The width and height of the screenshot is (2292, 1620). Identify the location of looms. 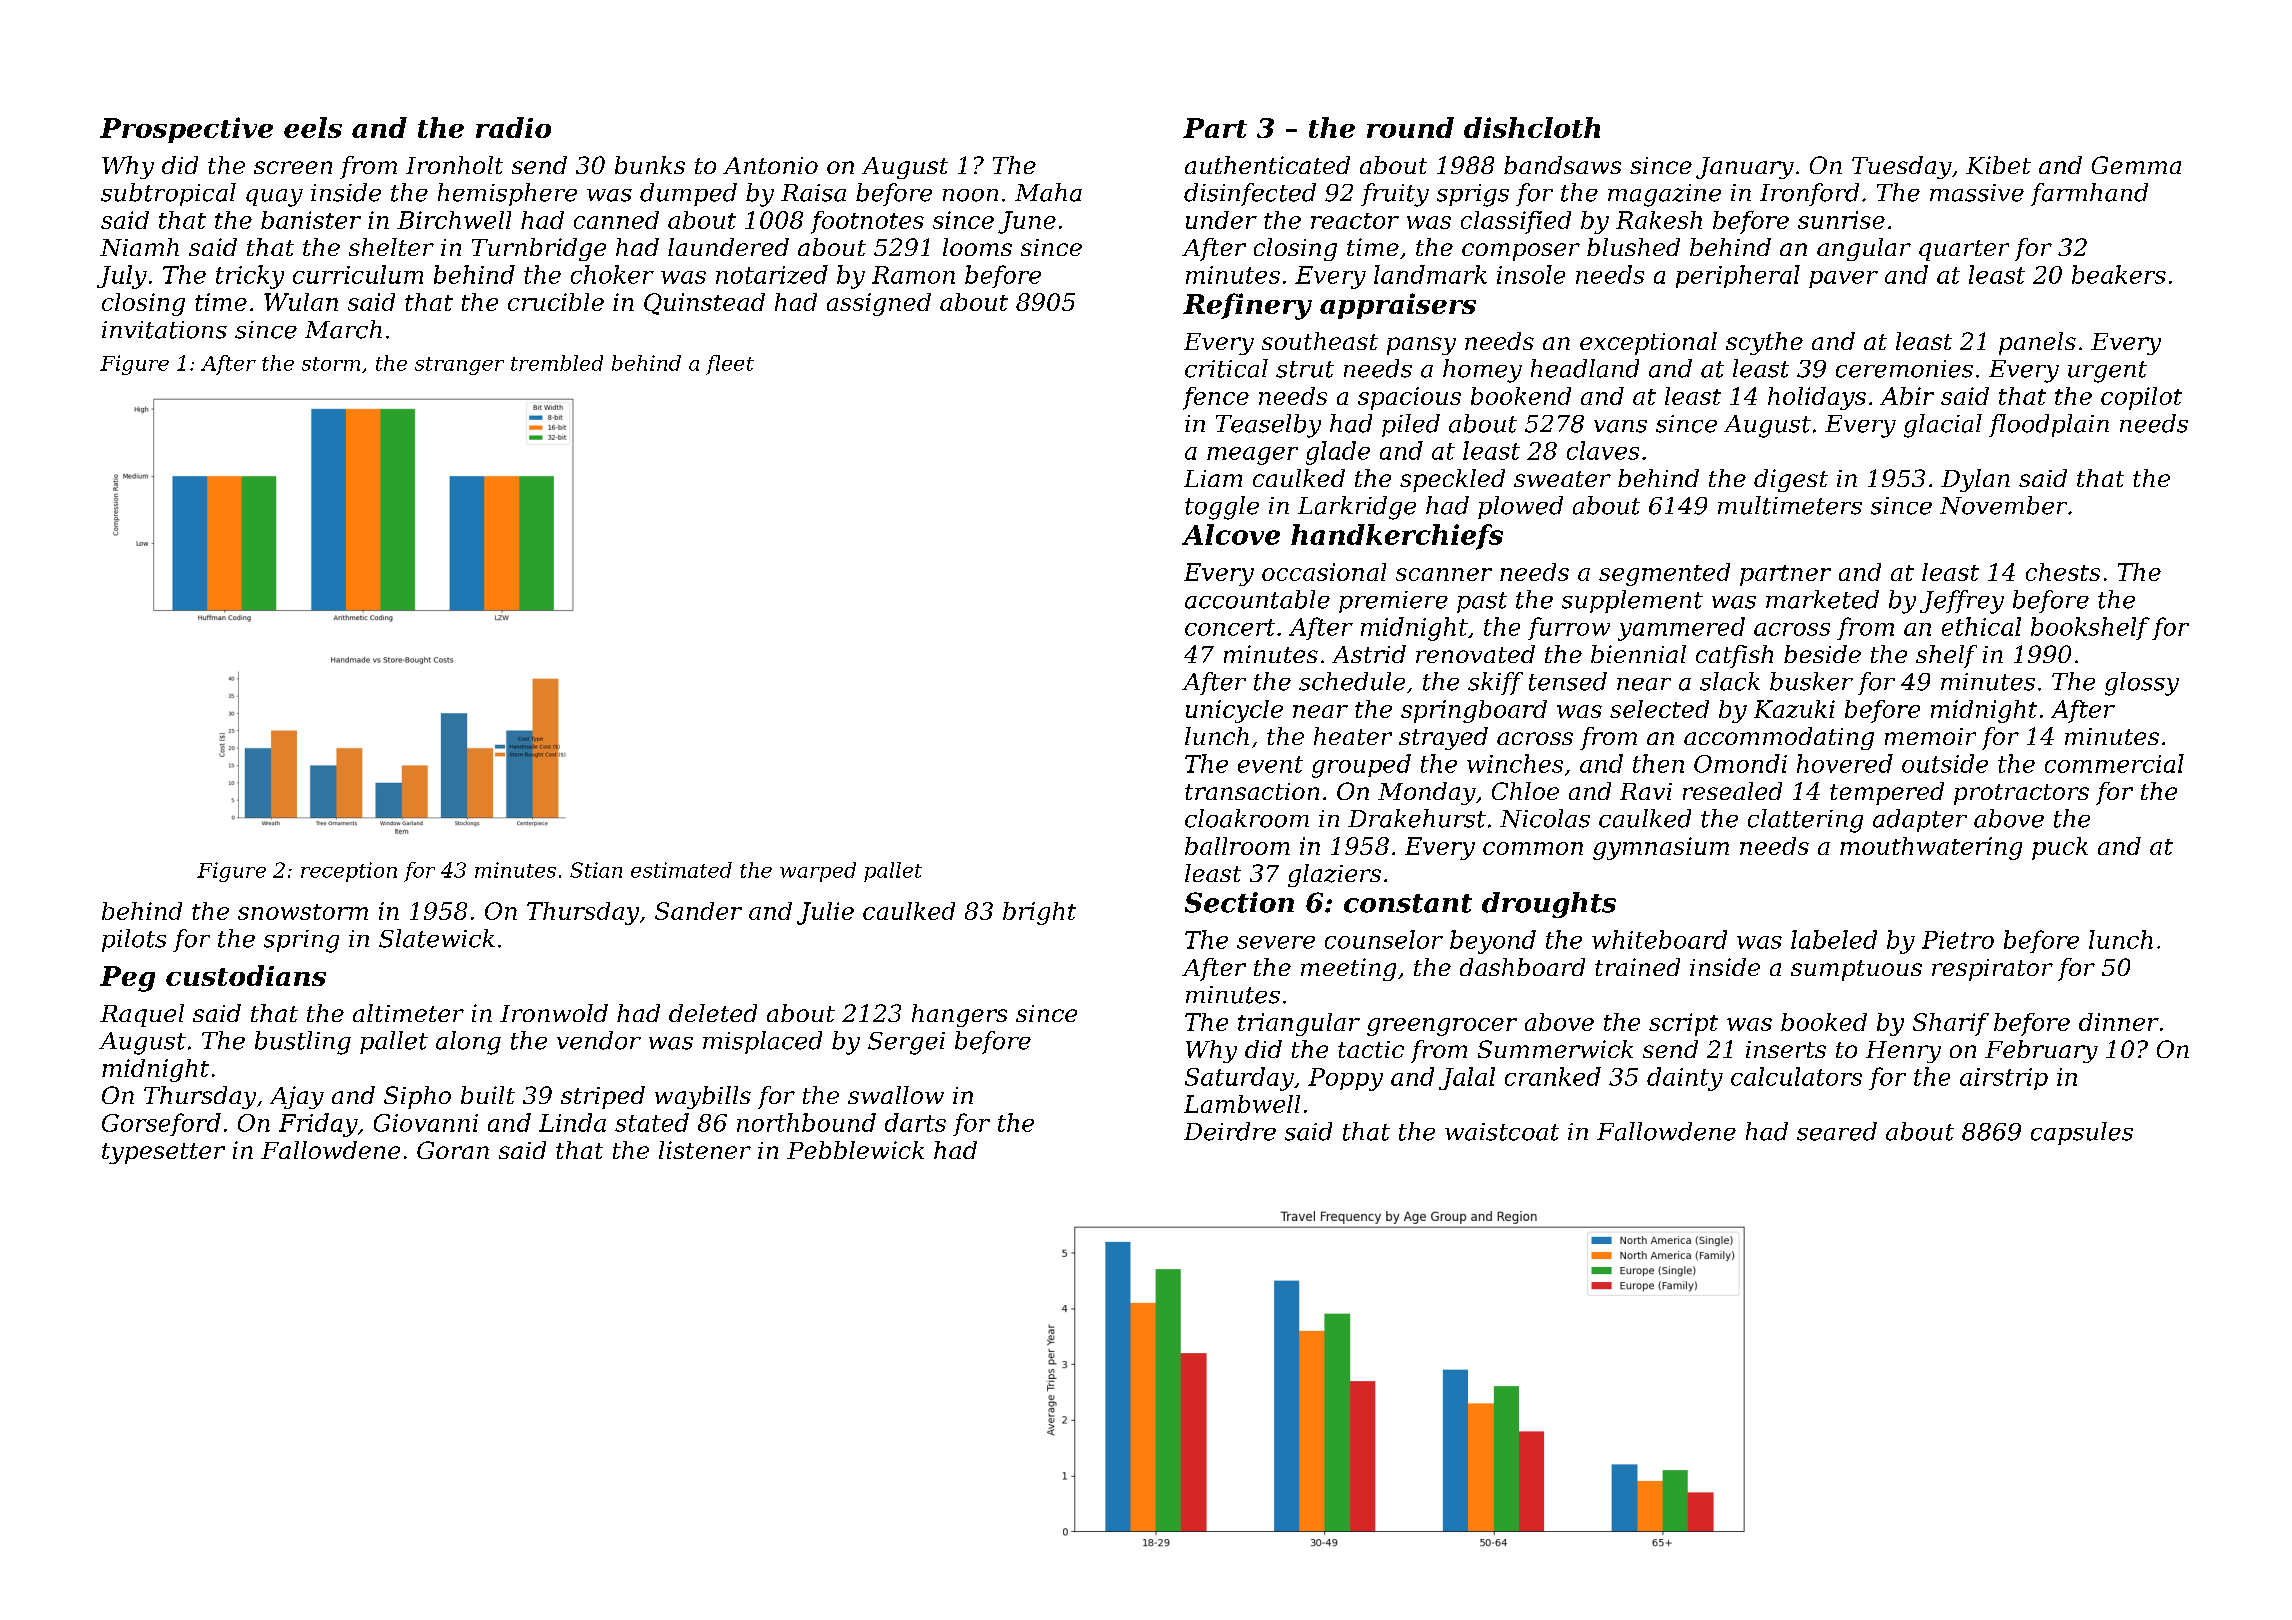
(977, 247).
